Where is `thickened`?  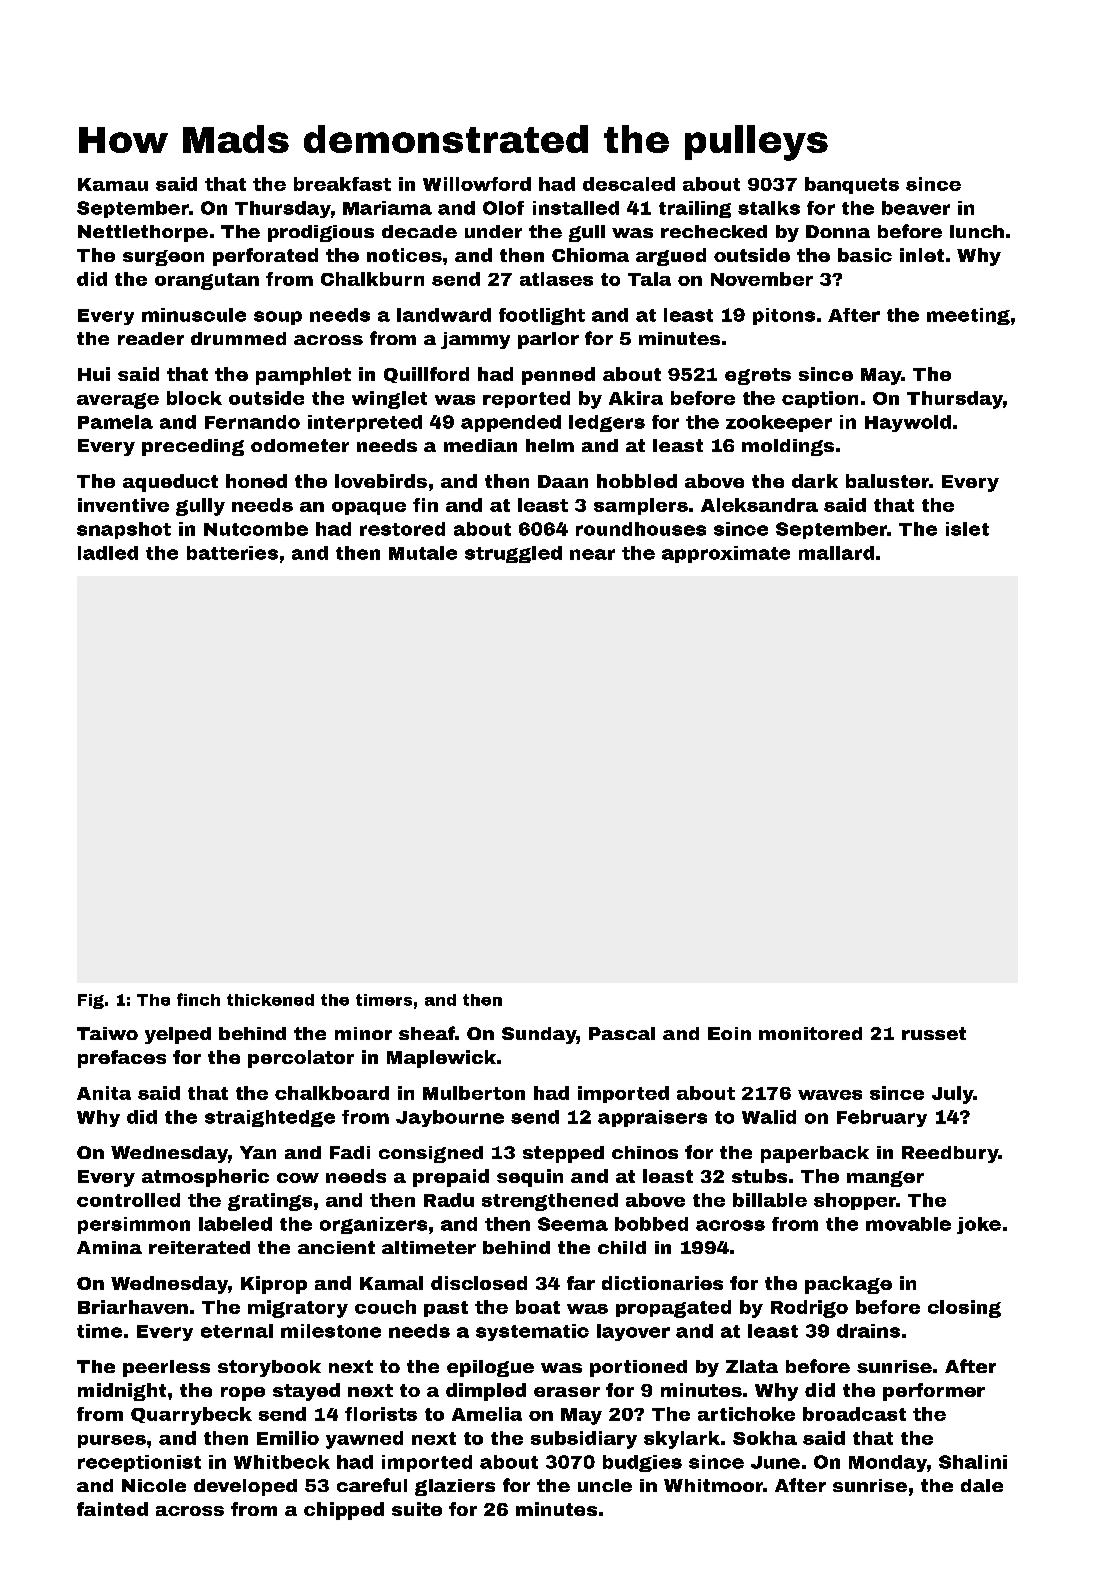 thickened is located at coordinates (270, 1000).
